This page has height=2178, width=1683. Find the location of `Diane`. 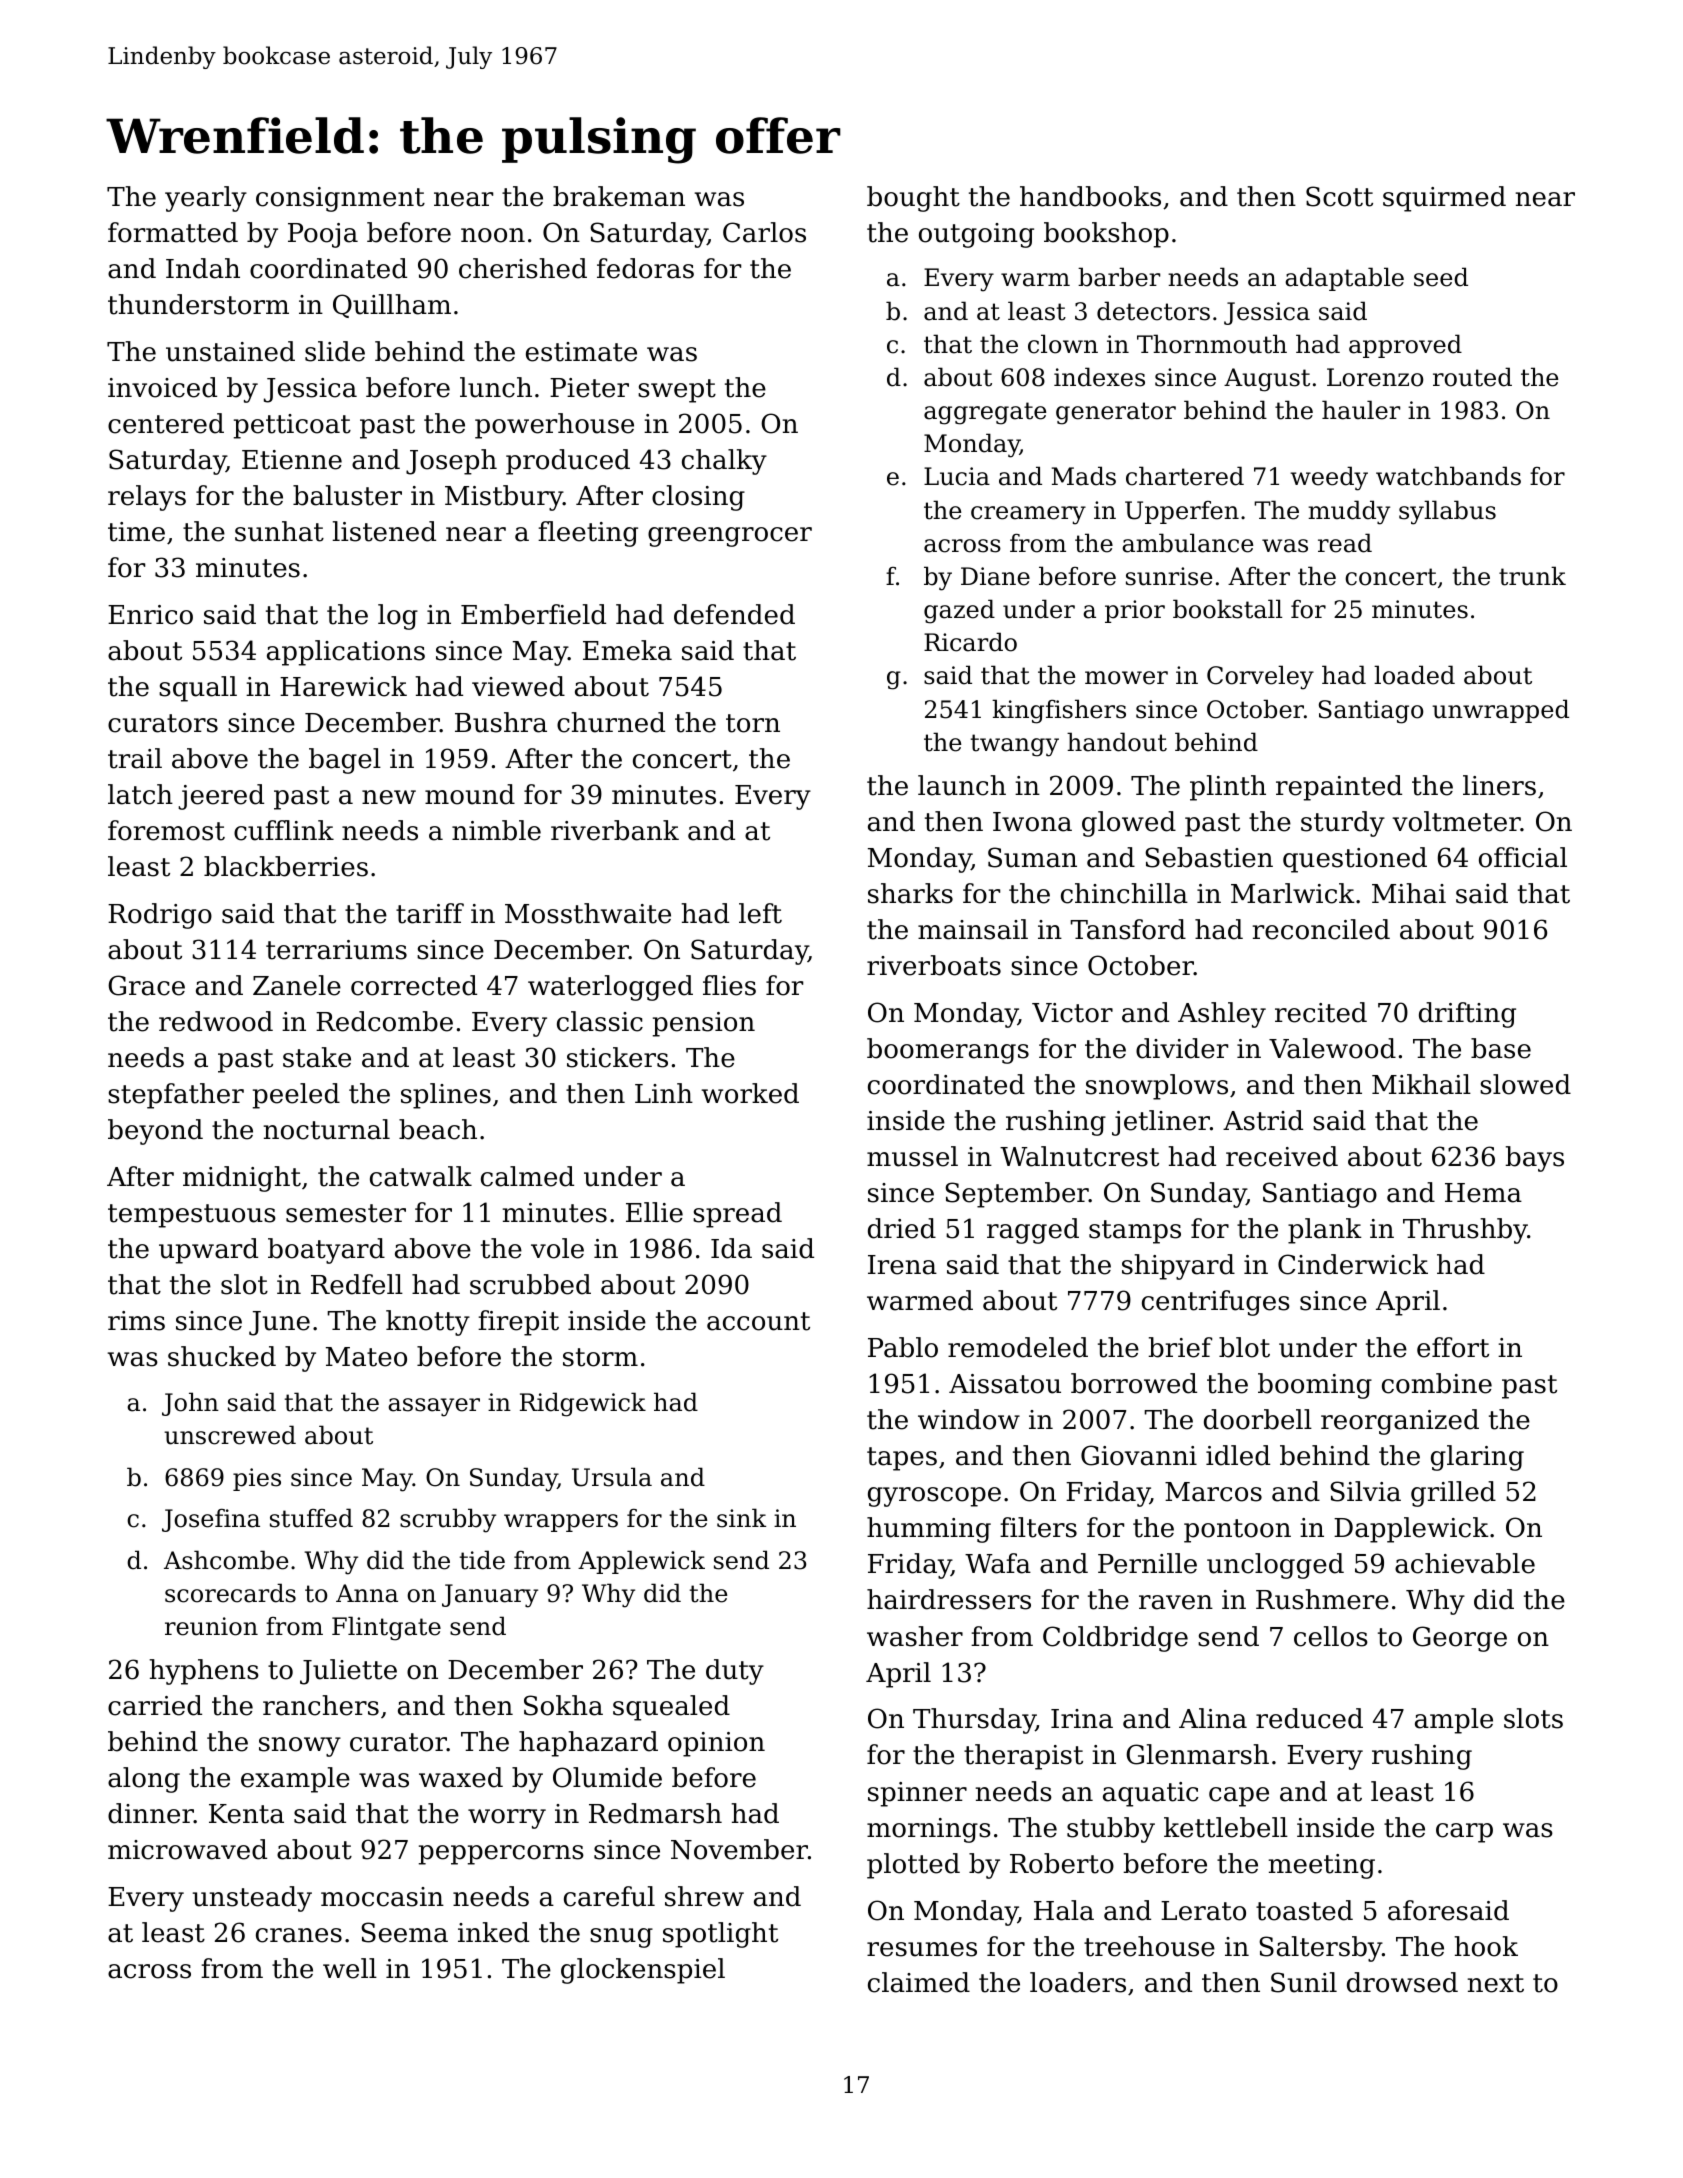

Diane is located at coordinates (995, 576).
